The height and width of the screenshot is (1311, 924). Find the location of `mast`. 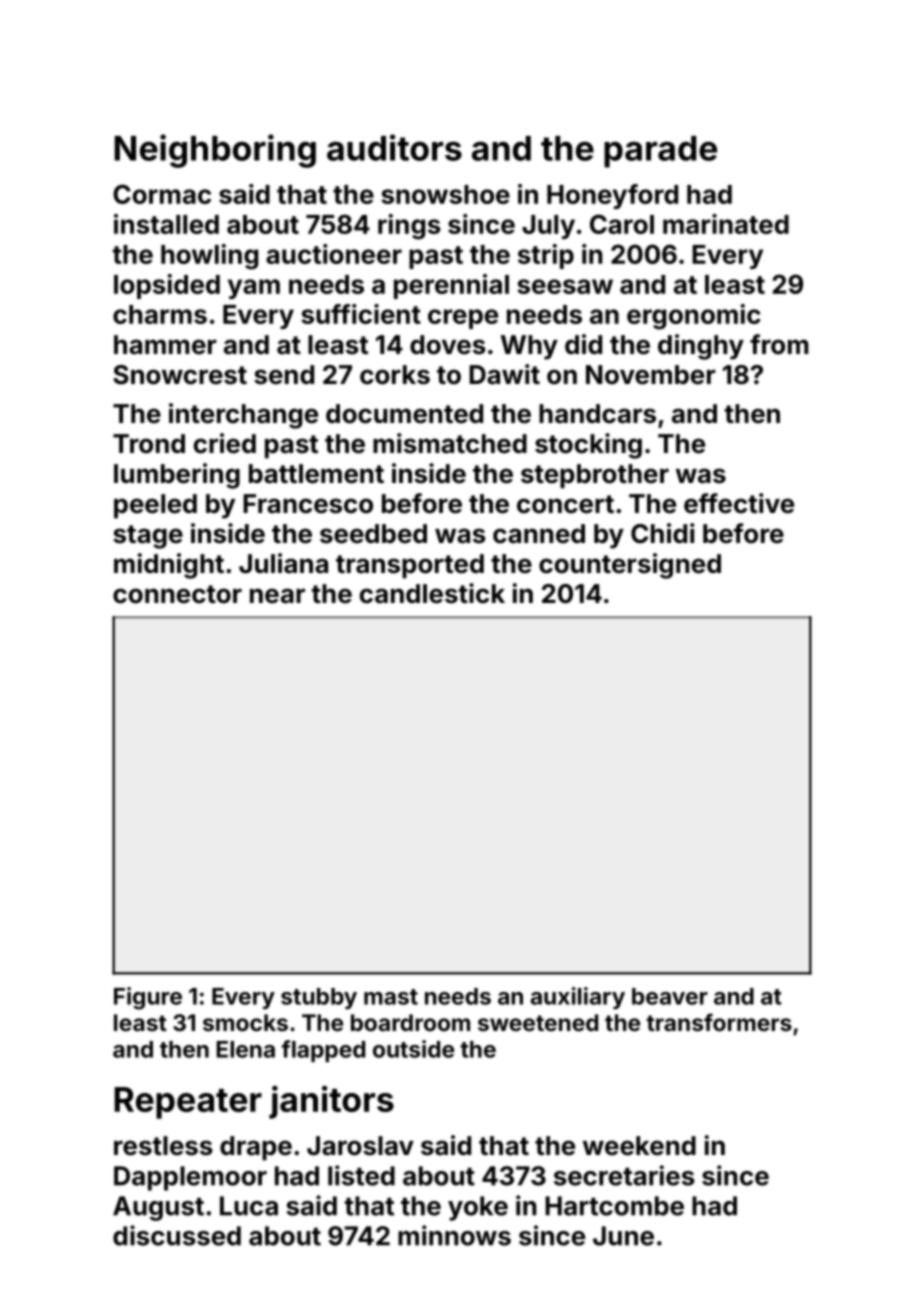

mast is located at coordinates (391, 997).
